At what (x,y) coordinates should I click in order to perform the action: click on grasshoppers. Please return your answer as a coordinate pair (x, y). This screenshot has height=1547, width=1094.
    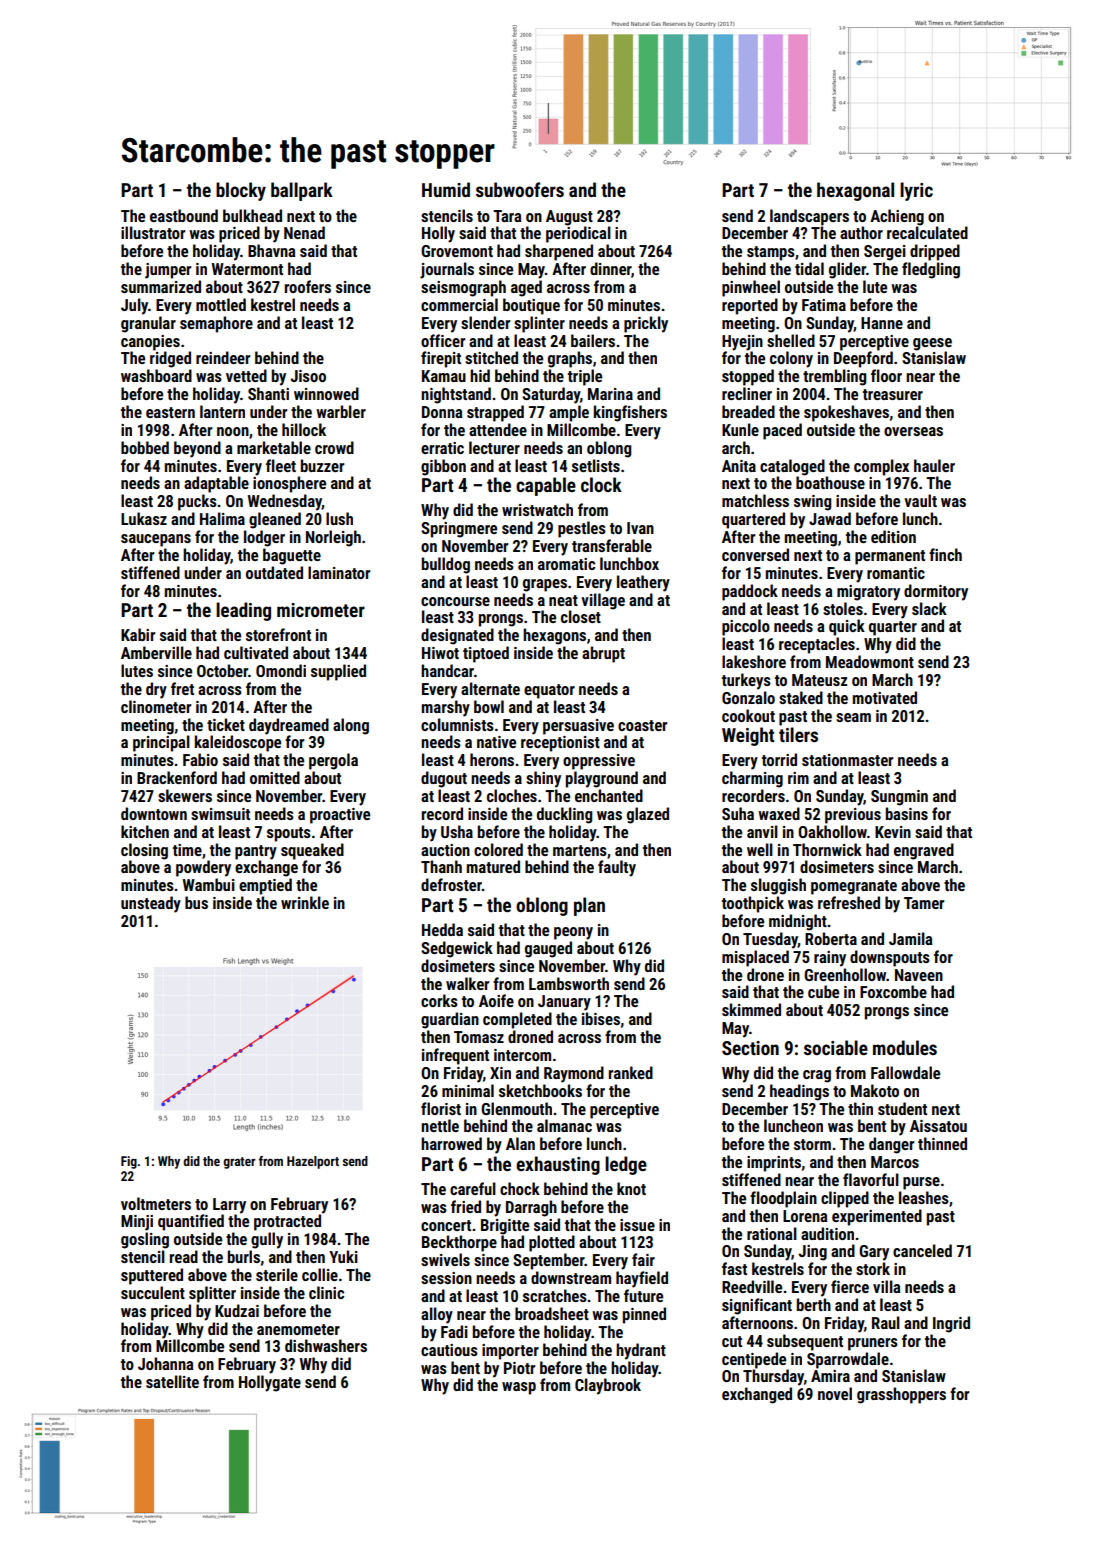
    Looking at the image, I should click on (901, 1395).
